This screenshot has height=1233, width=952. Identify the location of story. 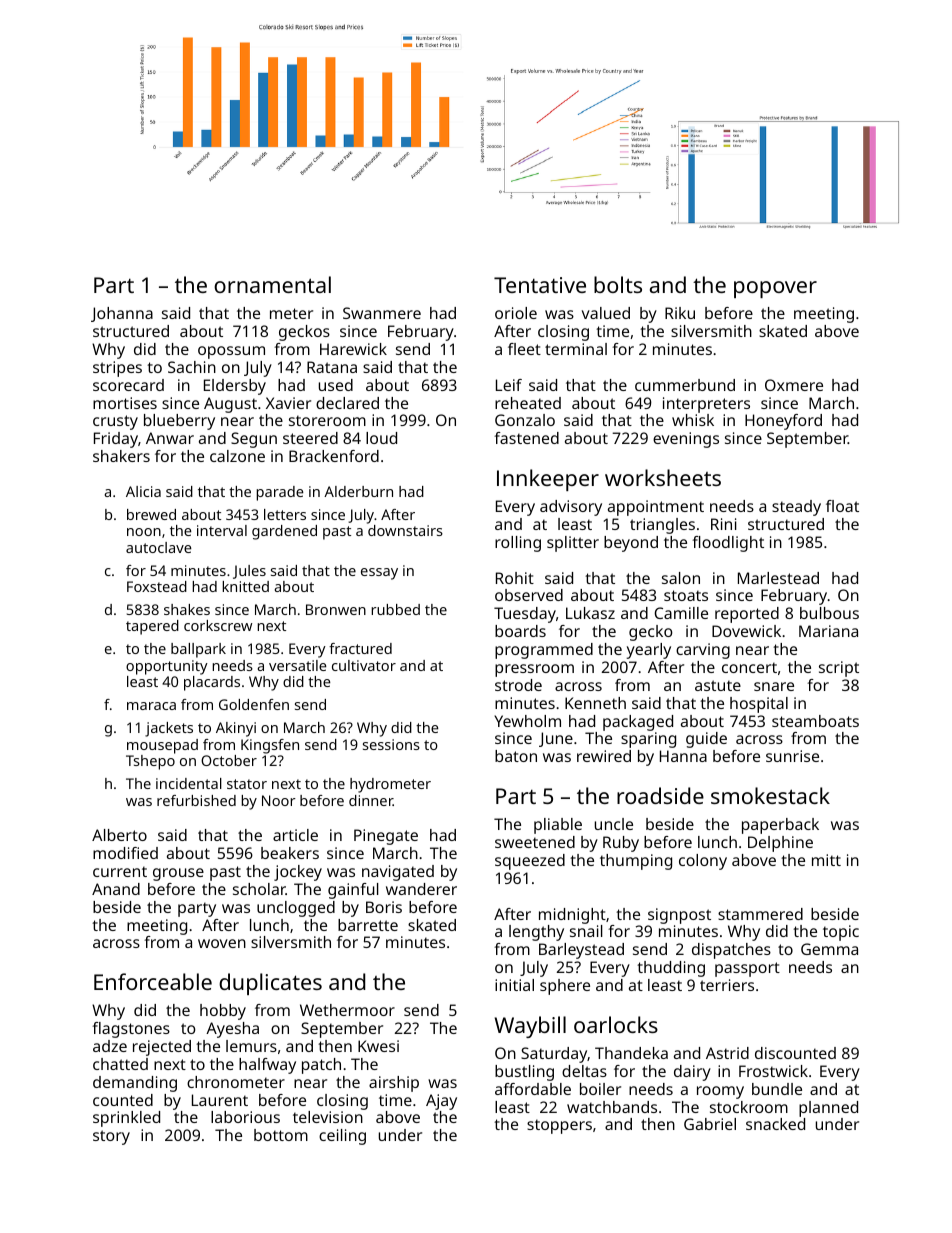
(111, 1137).
